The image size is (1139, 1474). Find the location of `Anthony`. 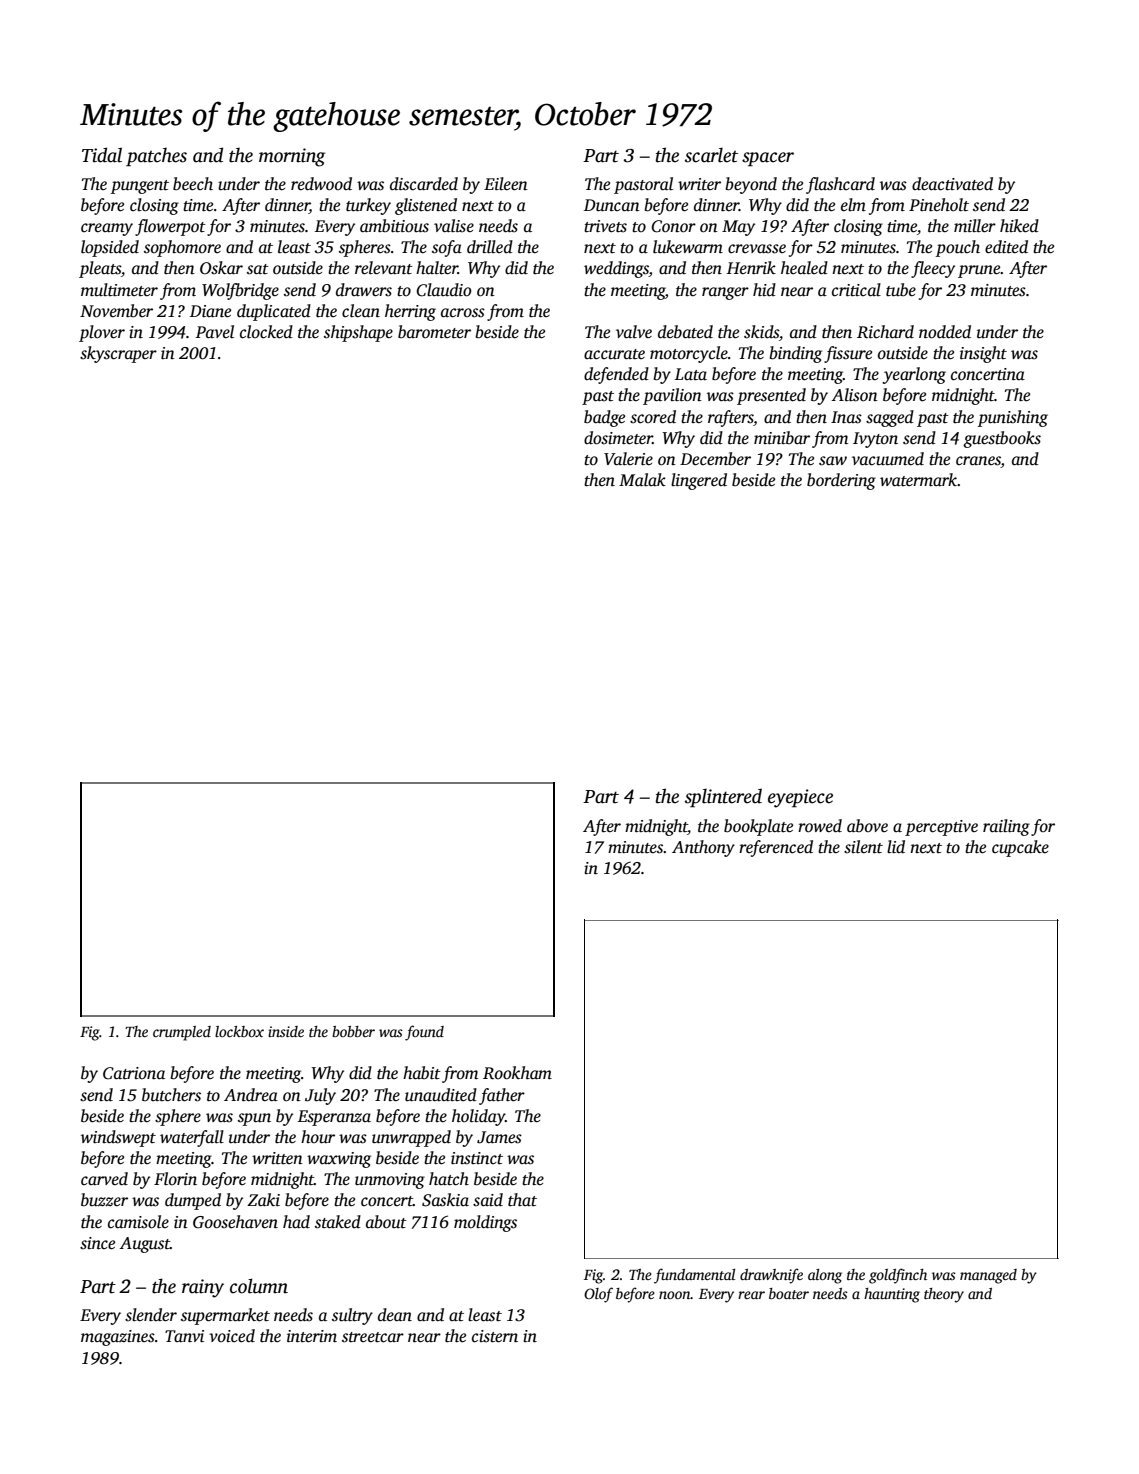

Anthony is located at coordinates (703, 848).
